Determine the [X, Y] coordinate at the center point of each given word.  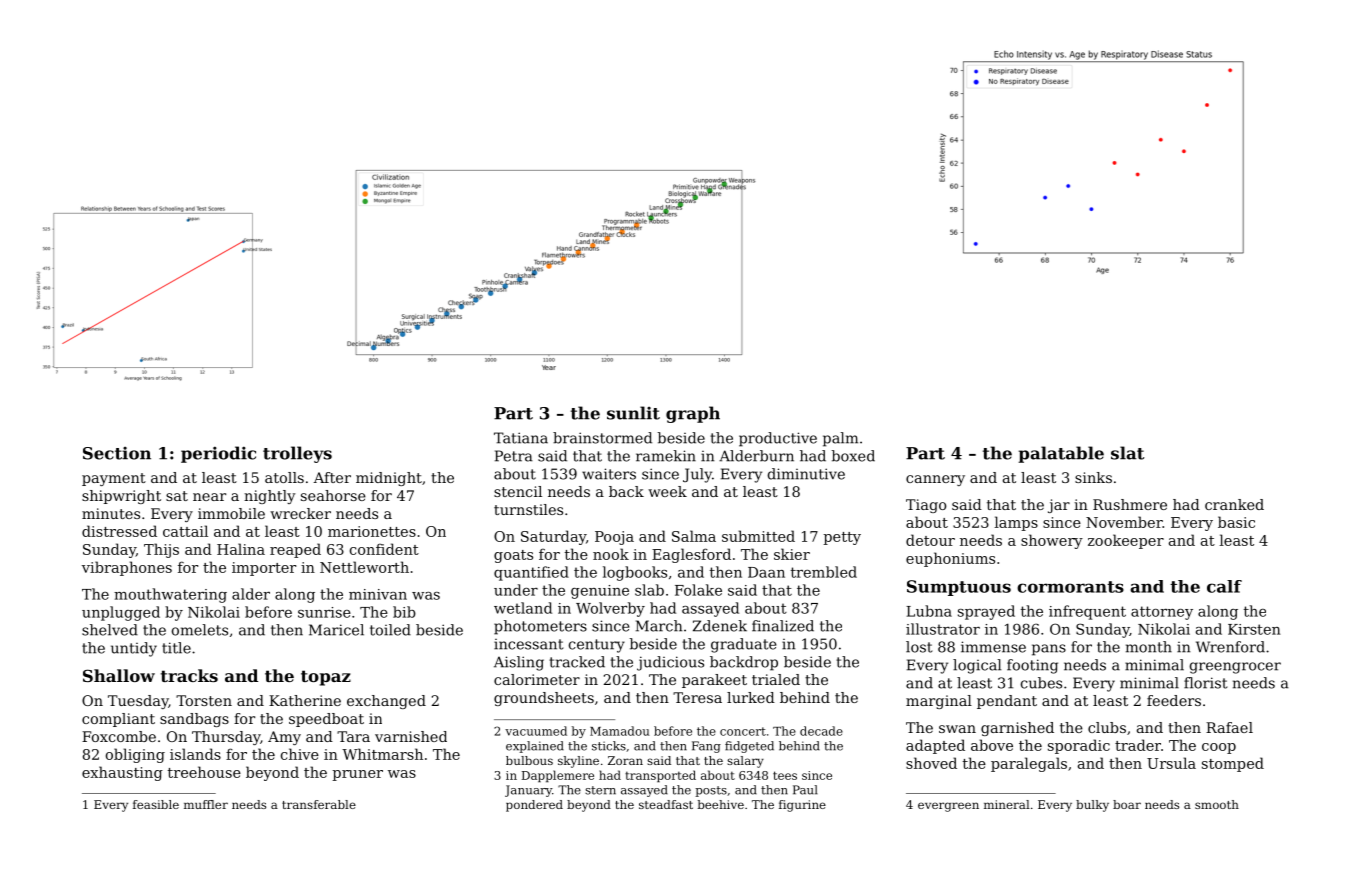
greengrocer [1235, 668]
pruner [357, 775]
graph [693, 414]
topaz [326, 678]
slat [1127, 453]
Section [117, 453]
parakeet [714, 681]
